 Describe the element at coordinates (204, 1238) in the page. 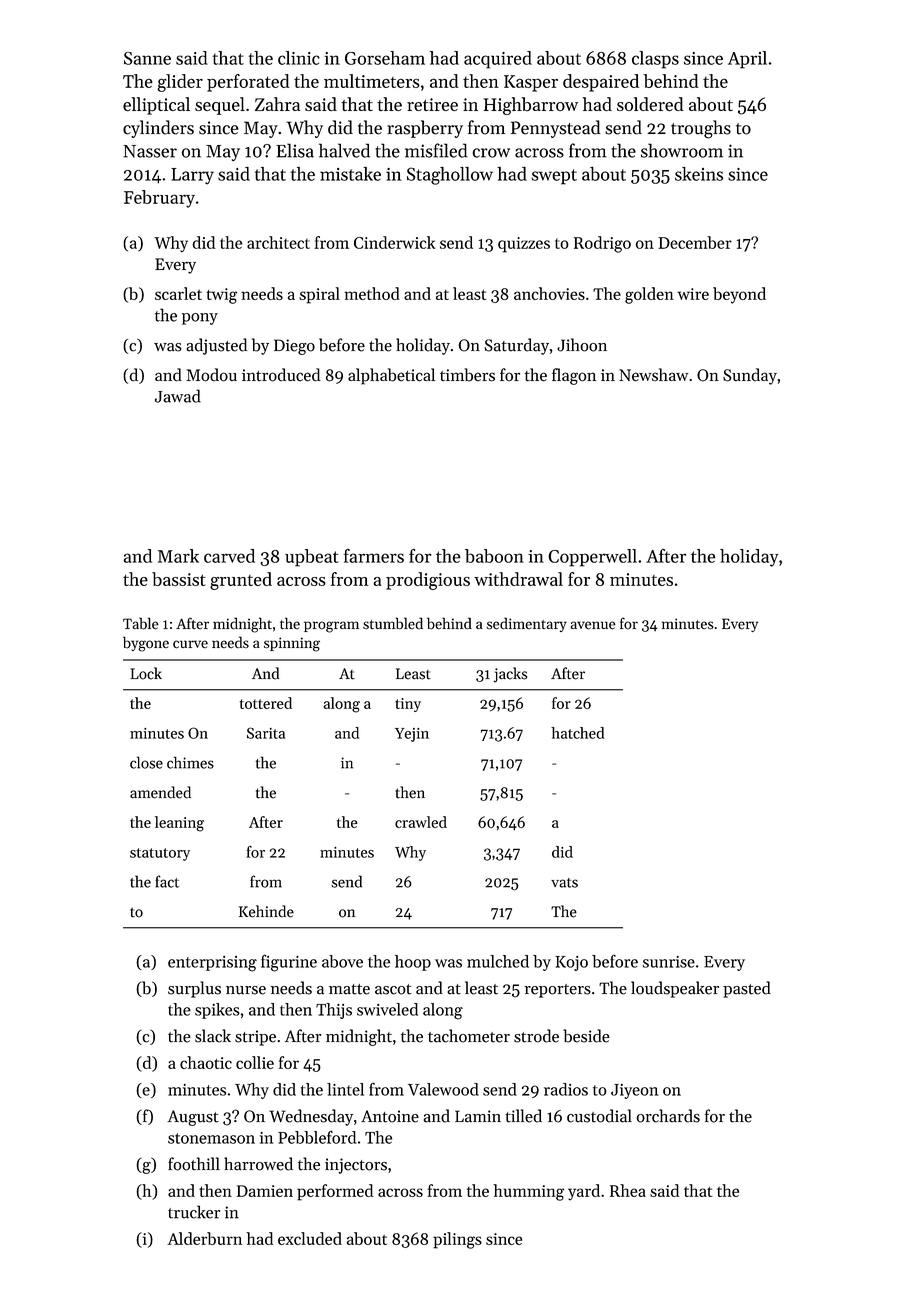

I see `Alderburn` at that location.
